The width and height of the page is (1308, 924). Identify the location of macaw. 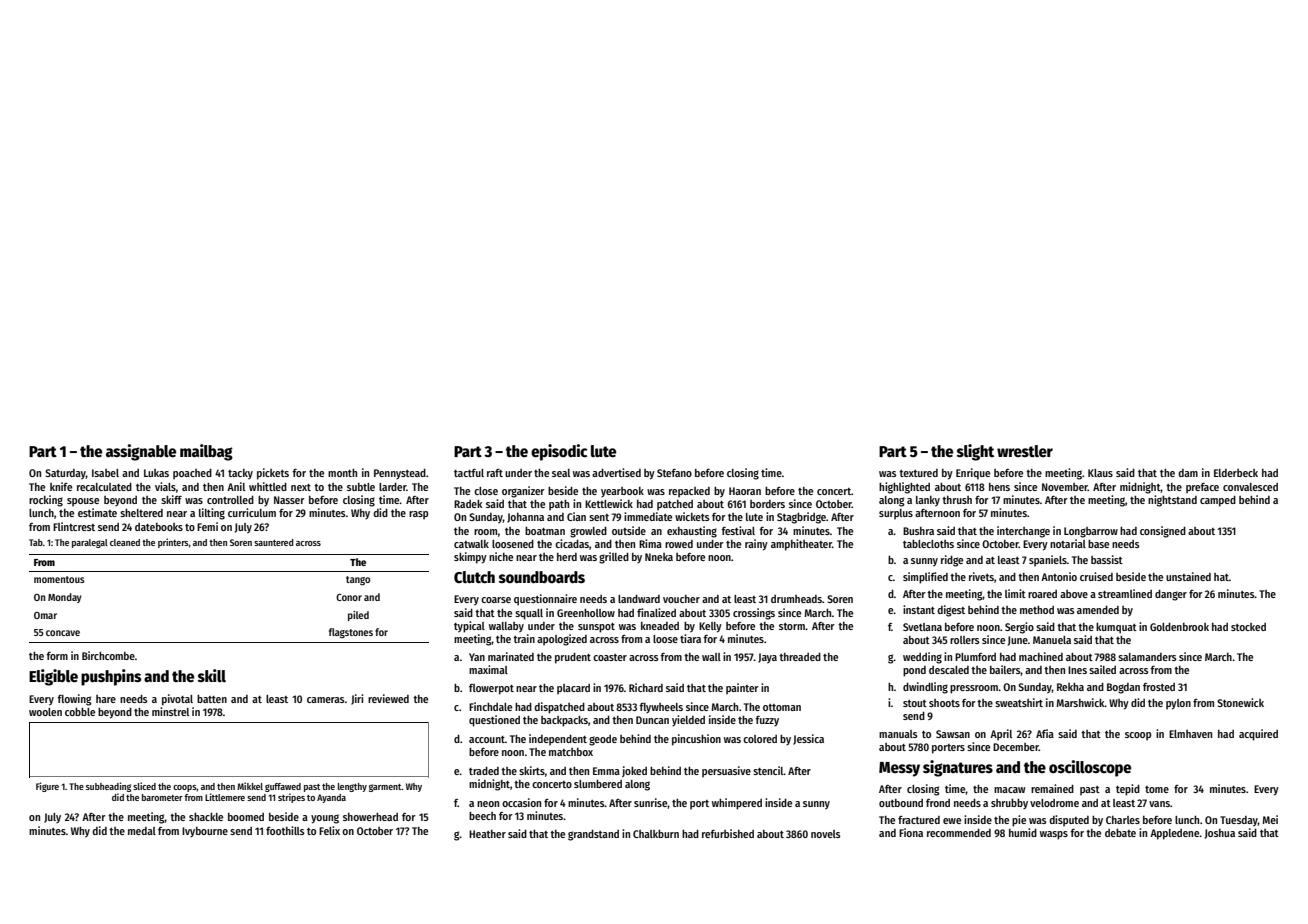
(1009, 790).
